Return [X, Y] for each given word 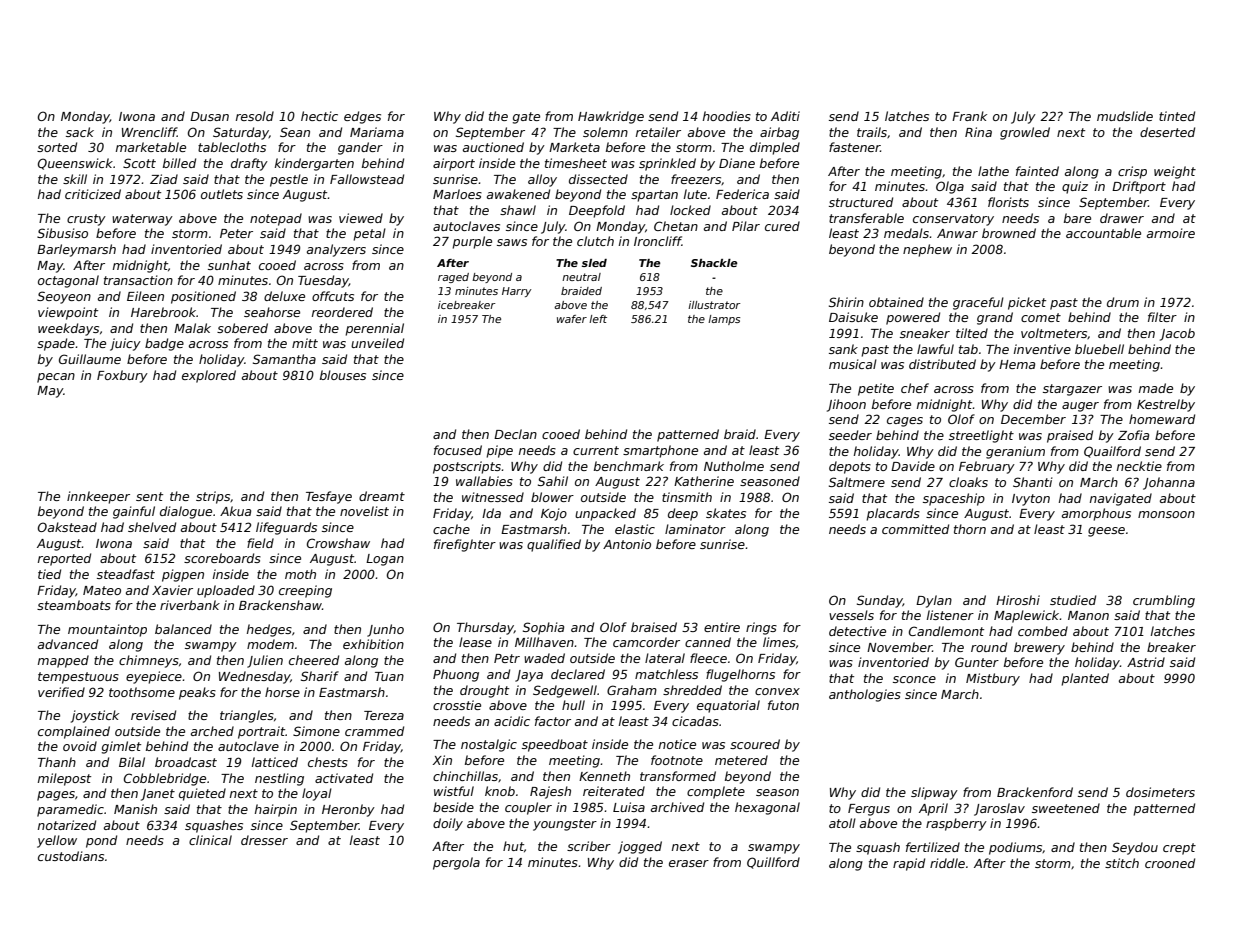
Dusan [209, 116]
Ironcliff [658, 241]
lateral [665, 658]
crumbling [1164, 601]
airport [454, 164]
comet [1041, 317]
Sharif [320, 676]
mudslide [1125, 116]
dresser [264, 840]
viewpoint [68, 313]
